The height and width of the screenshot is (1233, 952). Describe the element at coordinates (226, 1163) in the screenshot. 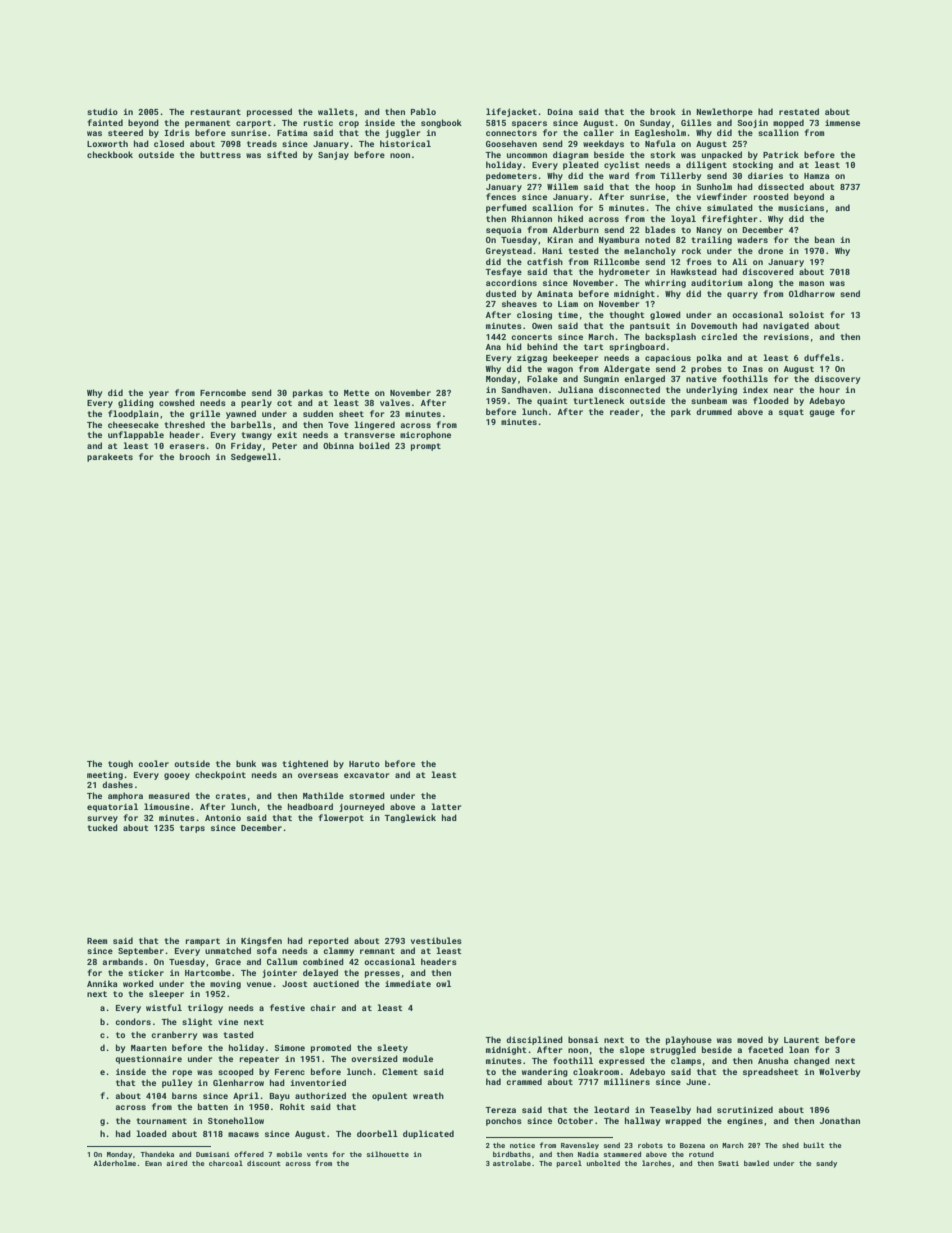

I see `charcoal` at that location.
